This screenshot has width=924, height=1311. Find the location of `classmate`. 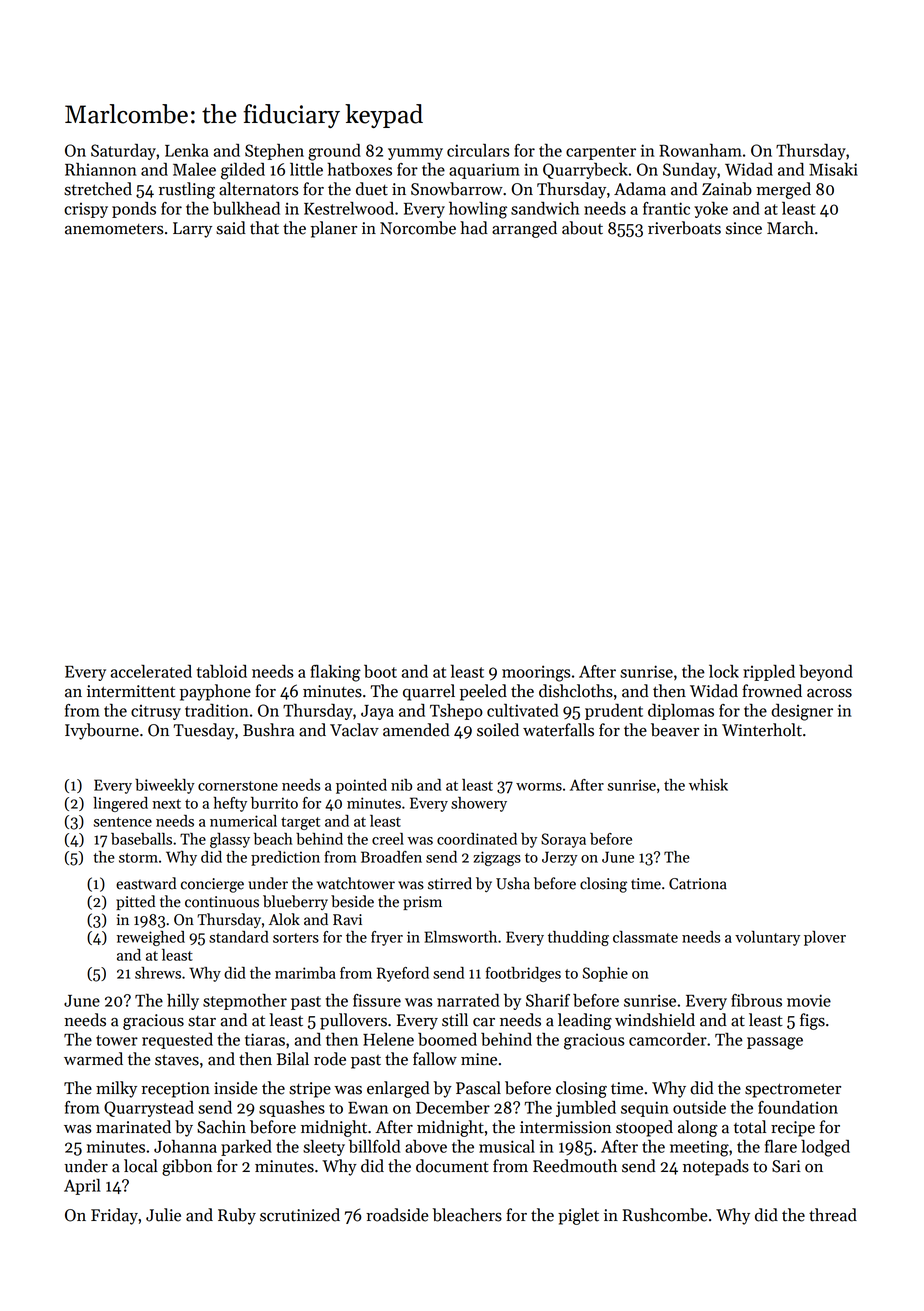

classmate is located at coordinates (645, 937).
